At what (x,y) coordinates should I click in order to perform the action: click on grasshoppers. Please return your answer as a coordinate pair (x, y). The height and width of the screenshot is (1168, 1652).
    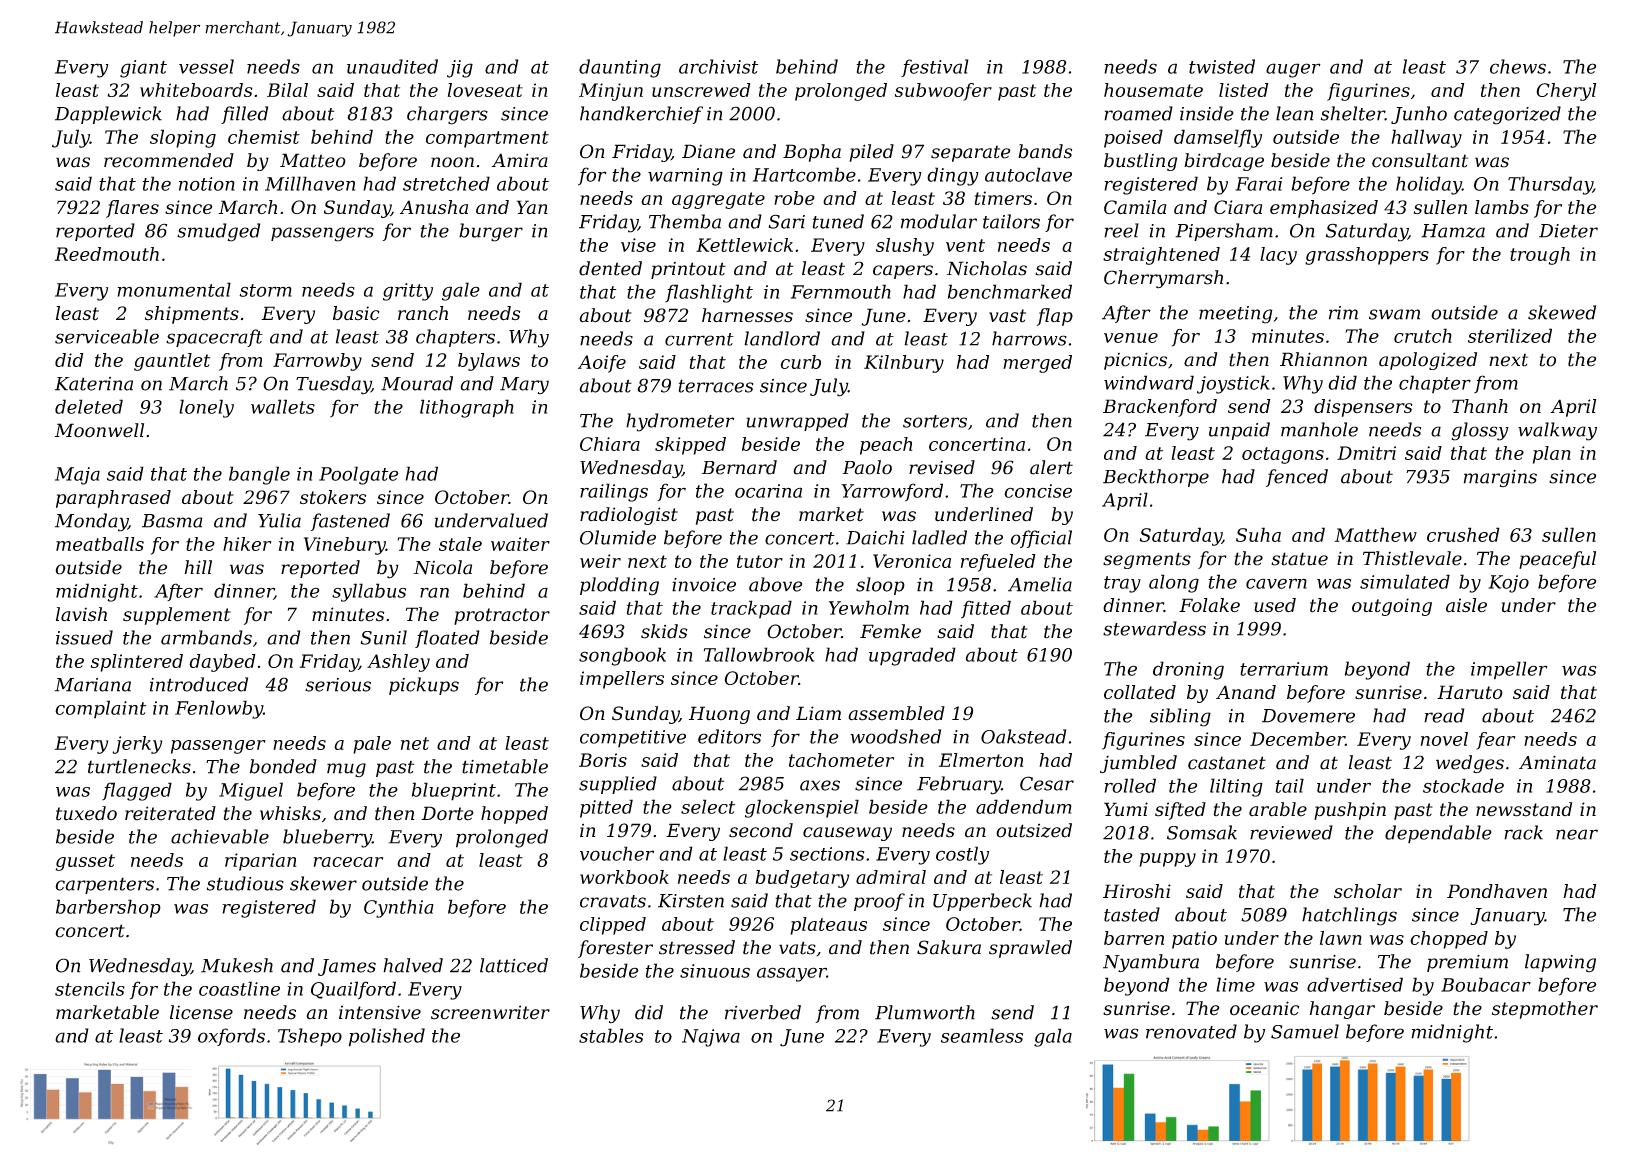
    Looking at the image, I should click on (1367, 256).
